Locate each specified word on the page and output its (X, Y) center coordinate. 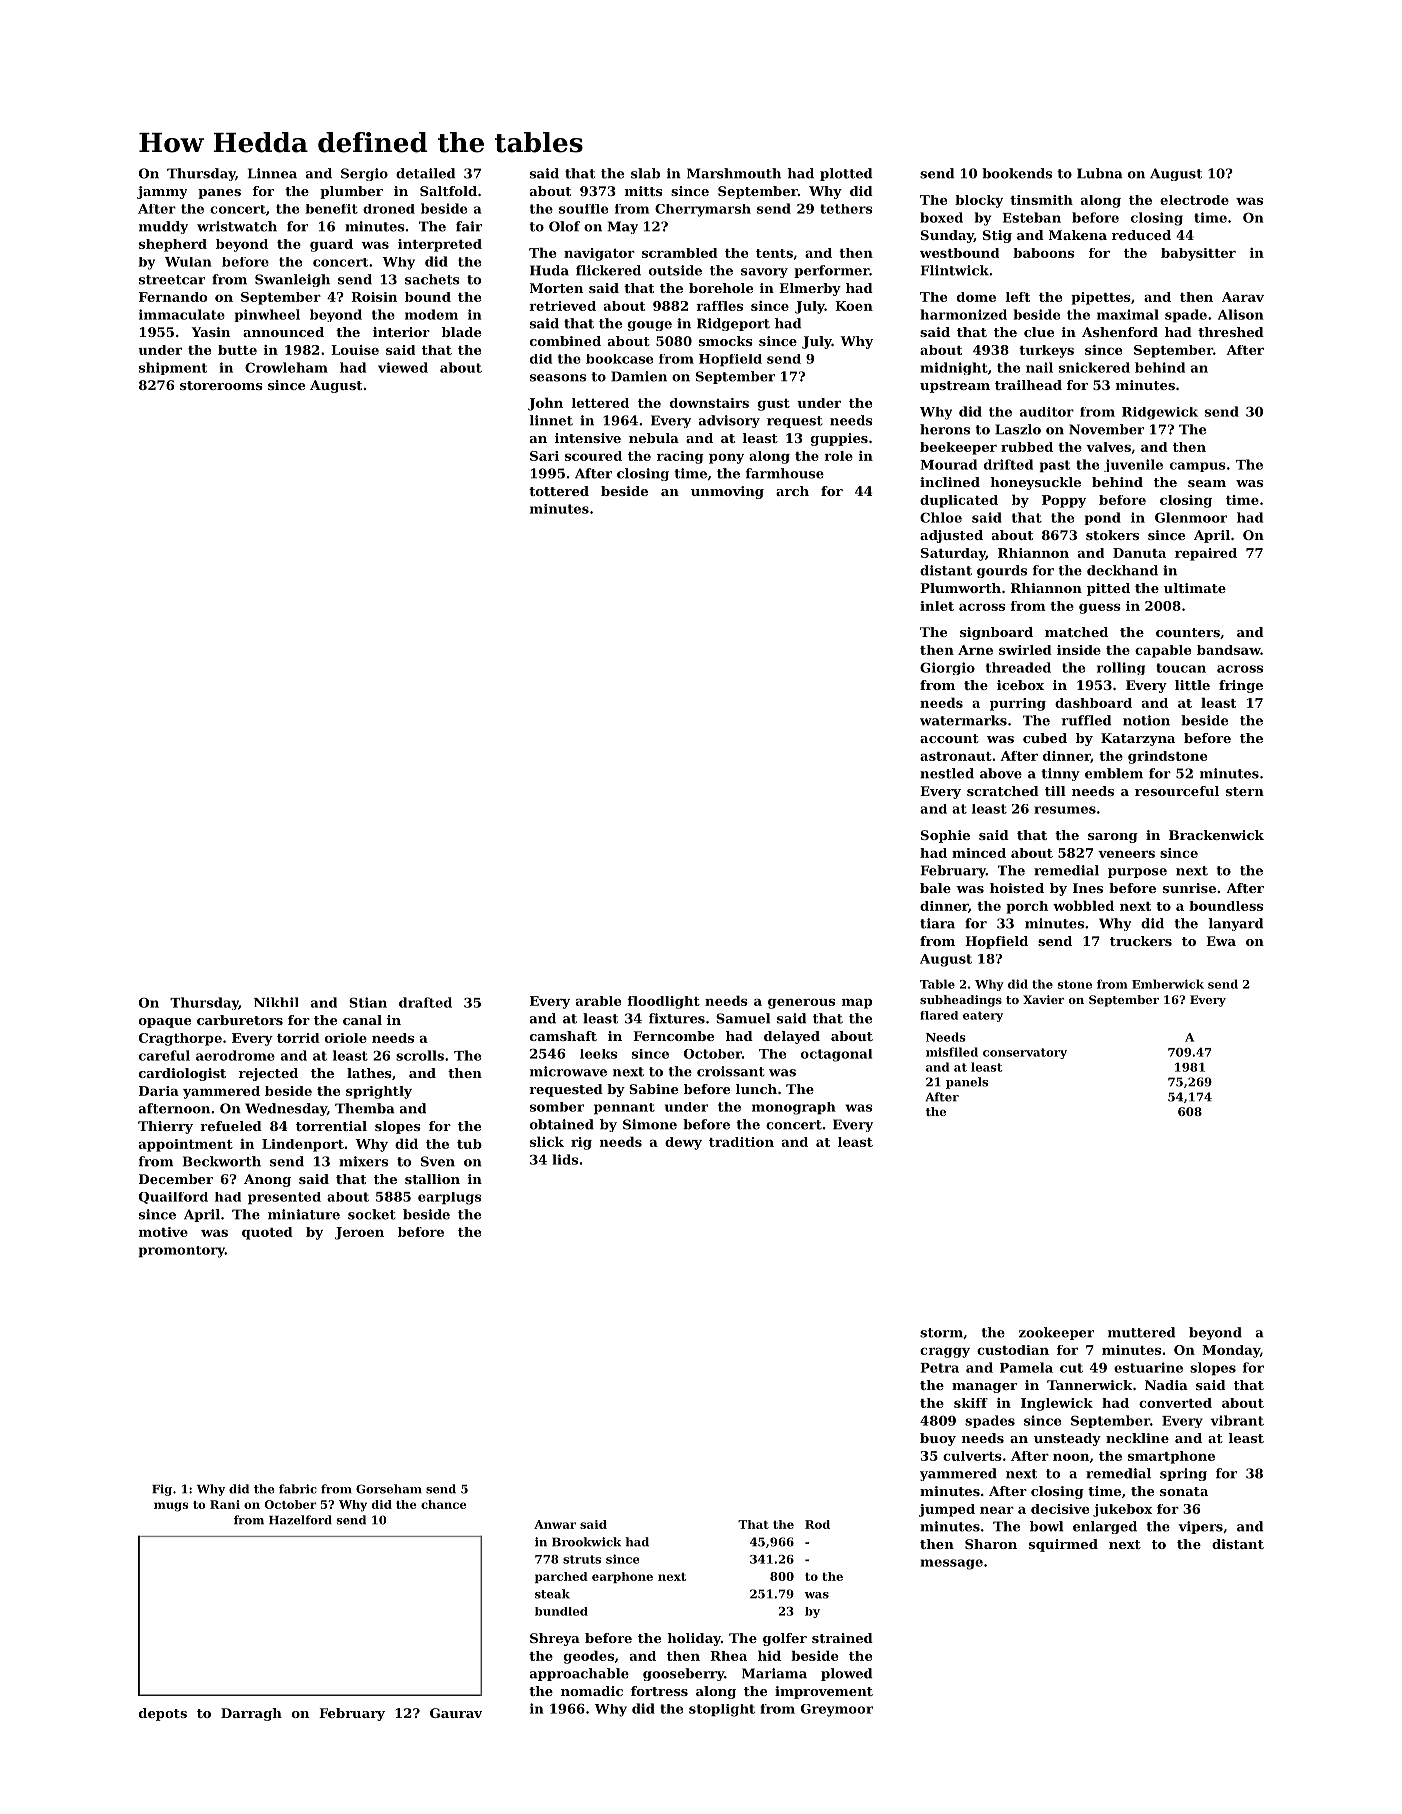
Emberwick (1168, 984)
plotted (846, 174)
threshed (1231, 332)
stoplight (722, 1710)
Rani (225, 1504)
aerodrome (235, 1055)
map (857, 1004)
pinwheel (267, 315)
